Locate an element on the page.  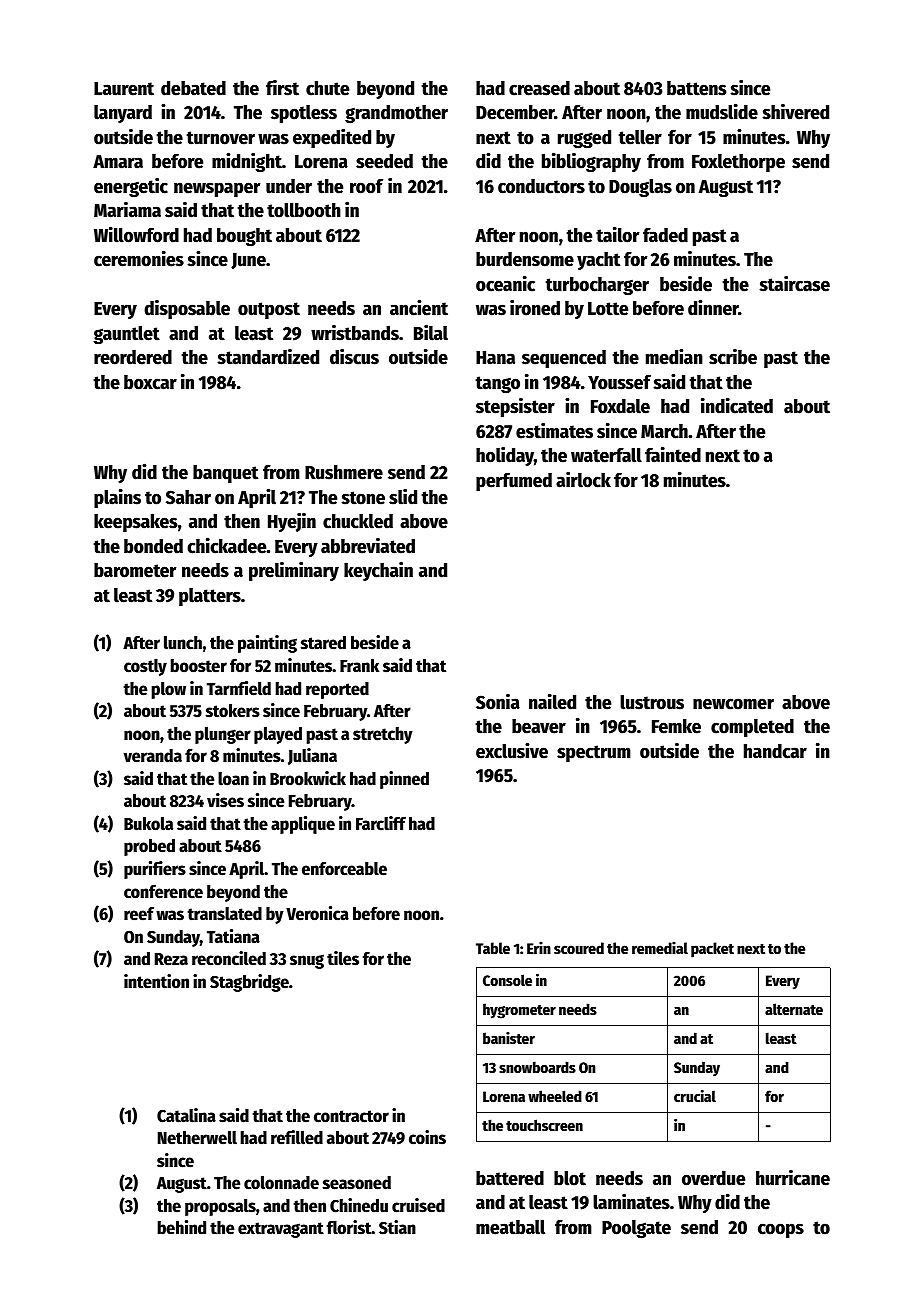
first is located at coordinates (282, 88).
